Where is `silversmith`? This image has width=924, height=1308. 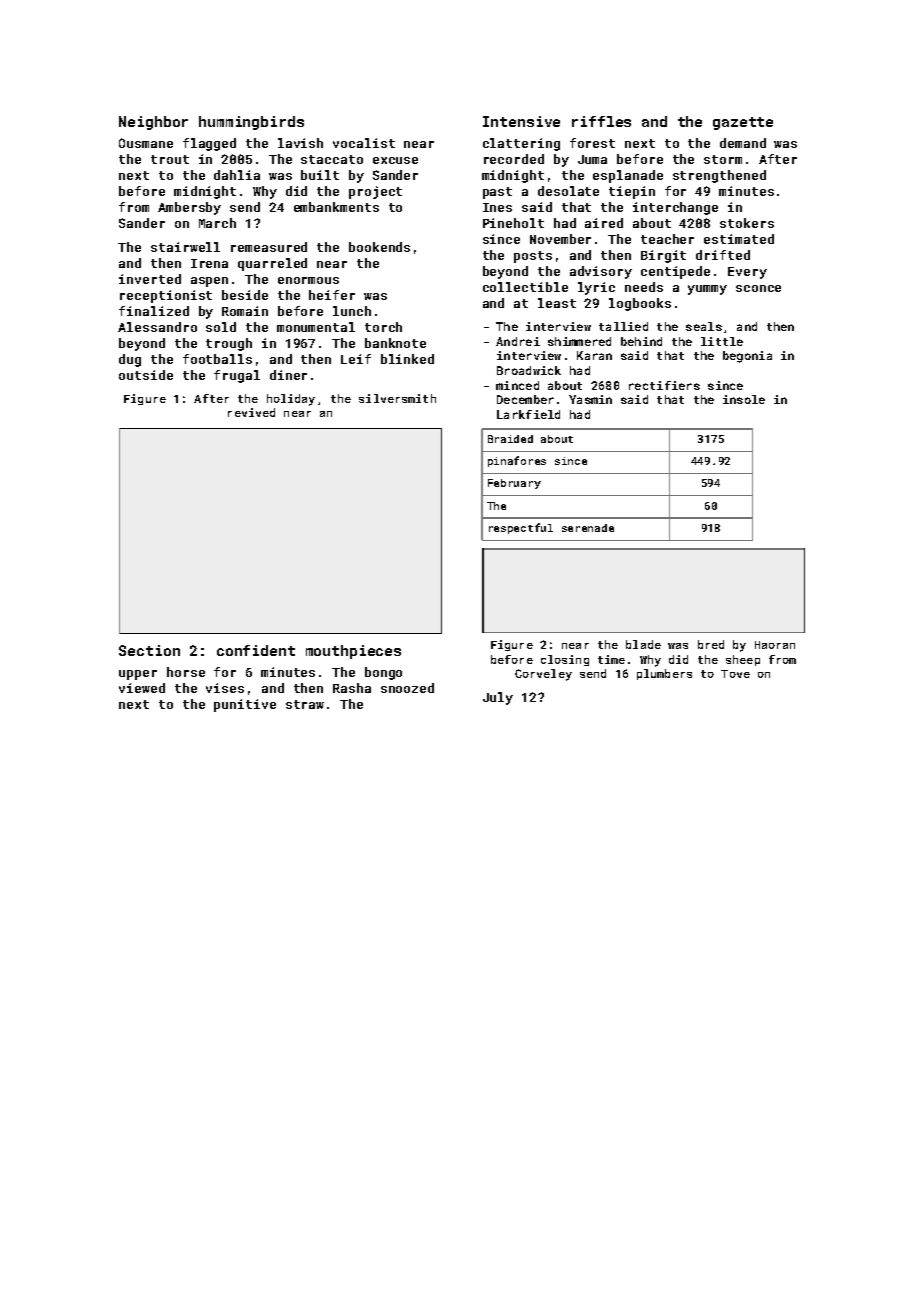
silversmith is located at coordinates (397, 398).
